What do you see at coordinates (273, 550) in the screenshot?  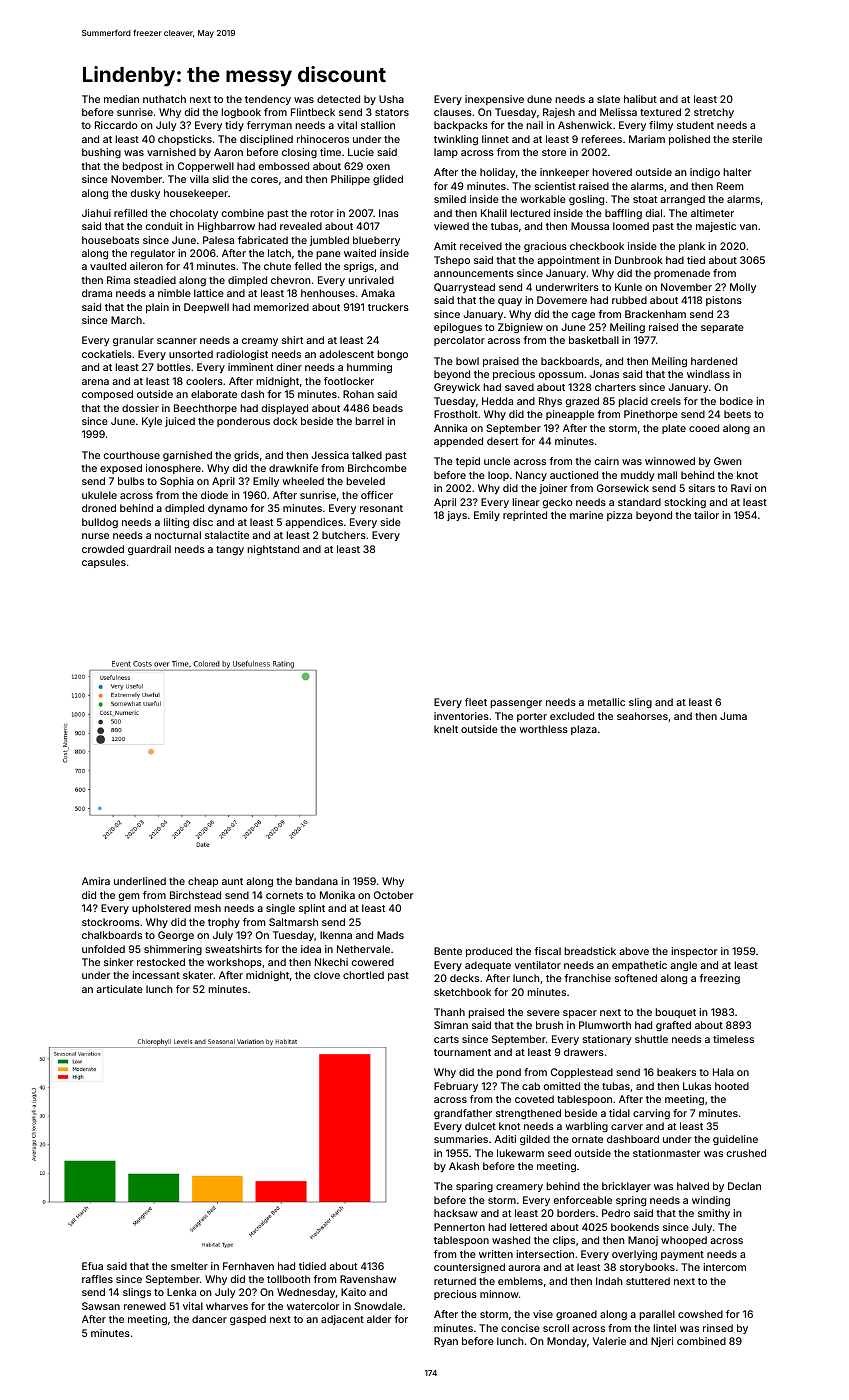 I see `nightstand` at bounding box center [273, 550].
